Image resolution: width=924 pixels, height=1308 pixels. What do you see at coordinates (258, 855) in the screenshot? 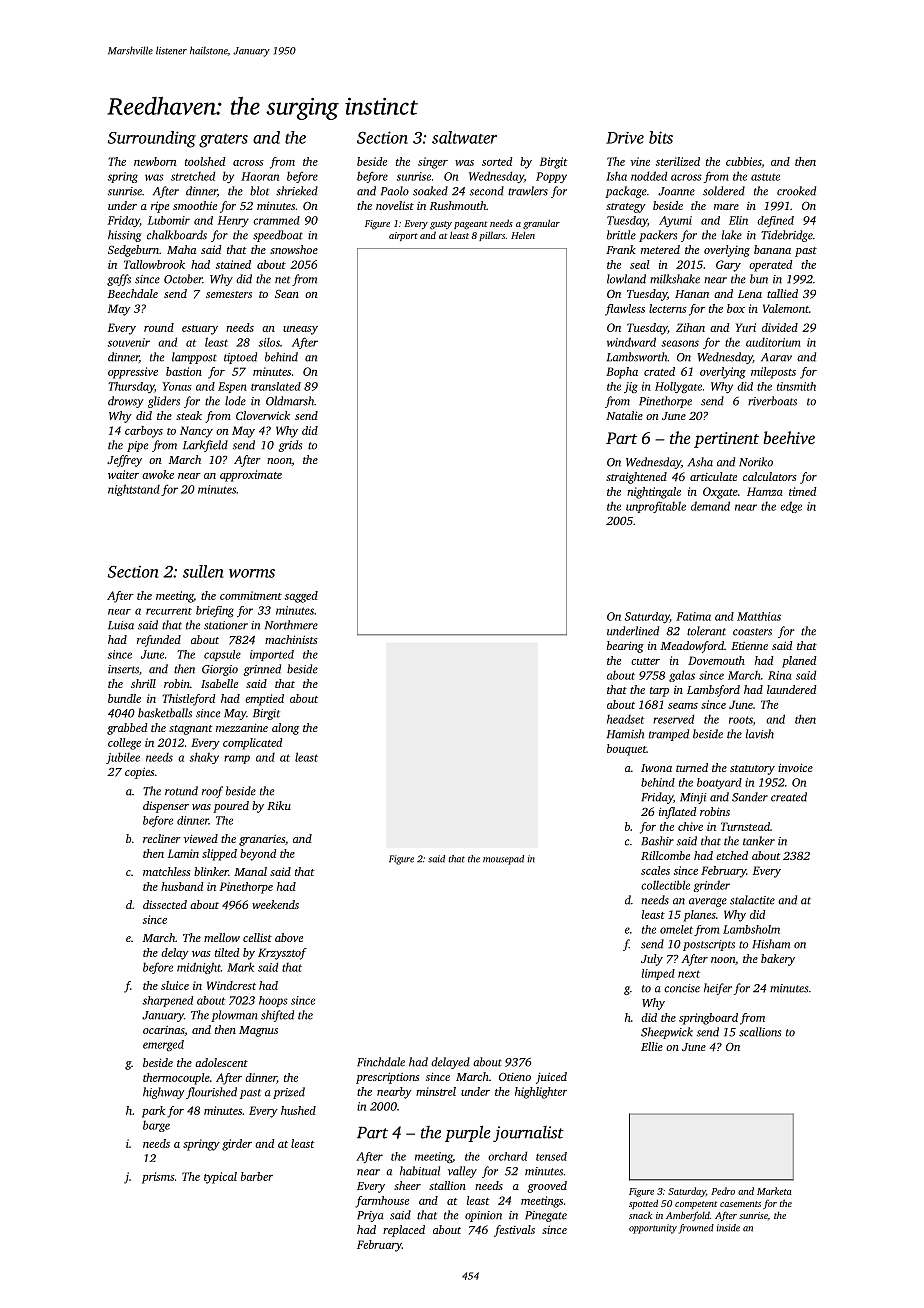
I see `beyond` at bounding box center [258, 855].
